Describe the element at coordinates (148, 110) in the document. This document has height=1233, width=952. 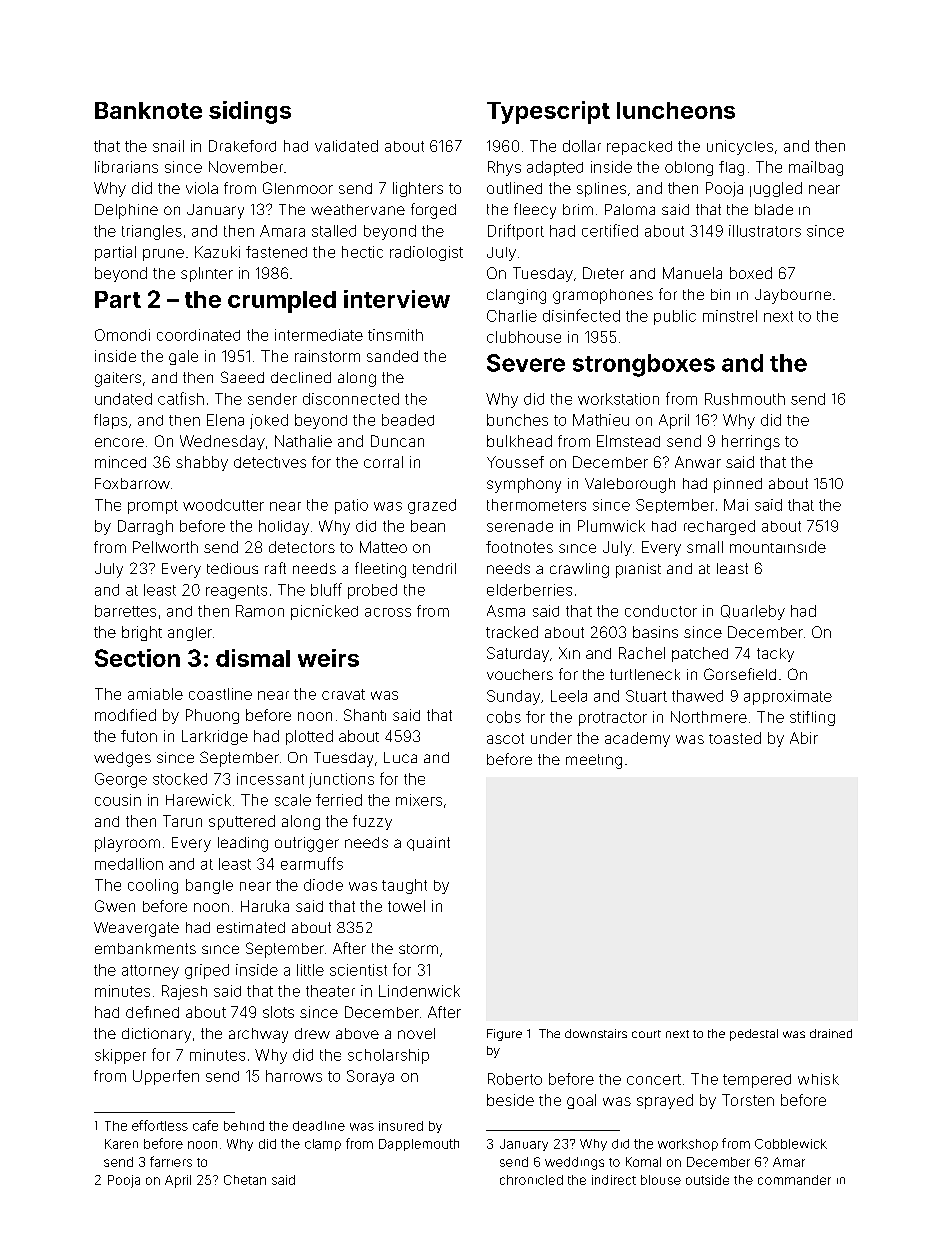
I see `Banknote` at that location.
